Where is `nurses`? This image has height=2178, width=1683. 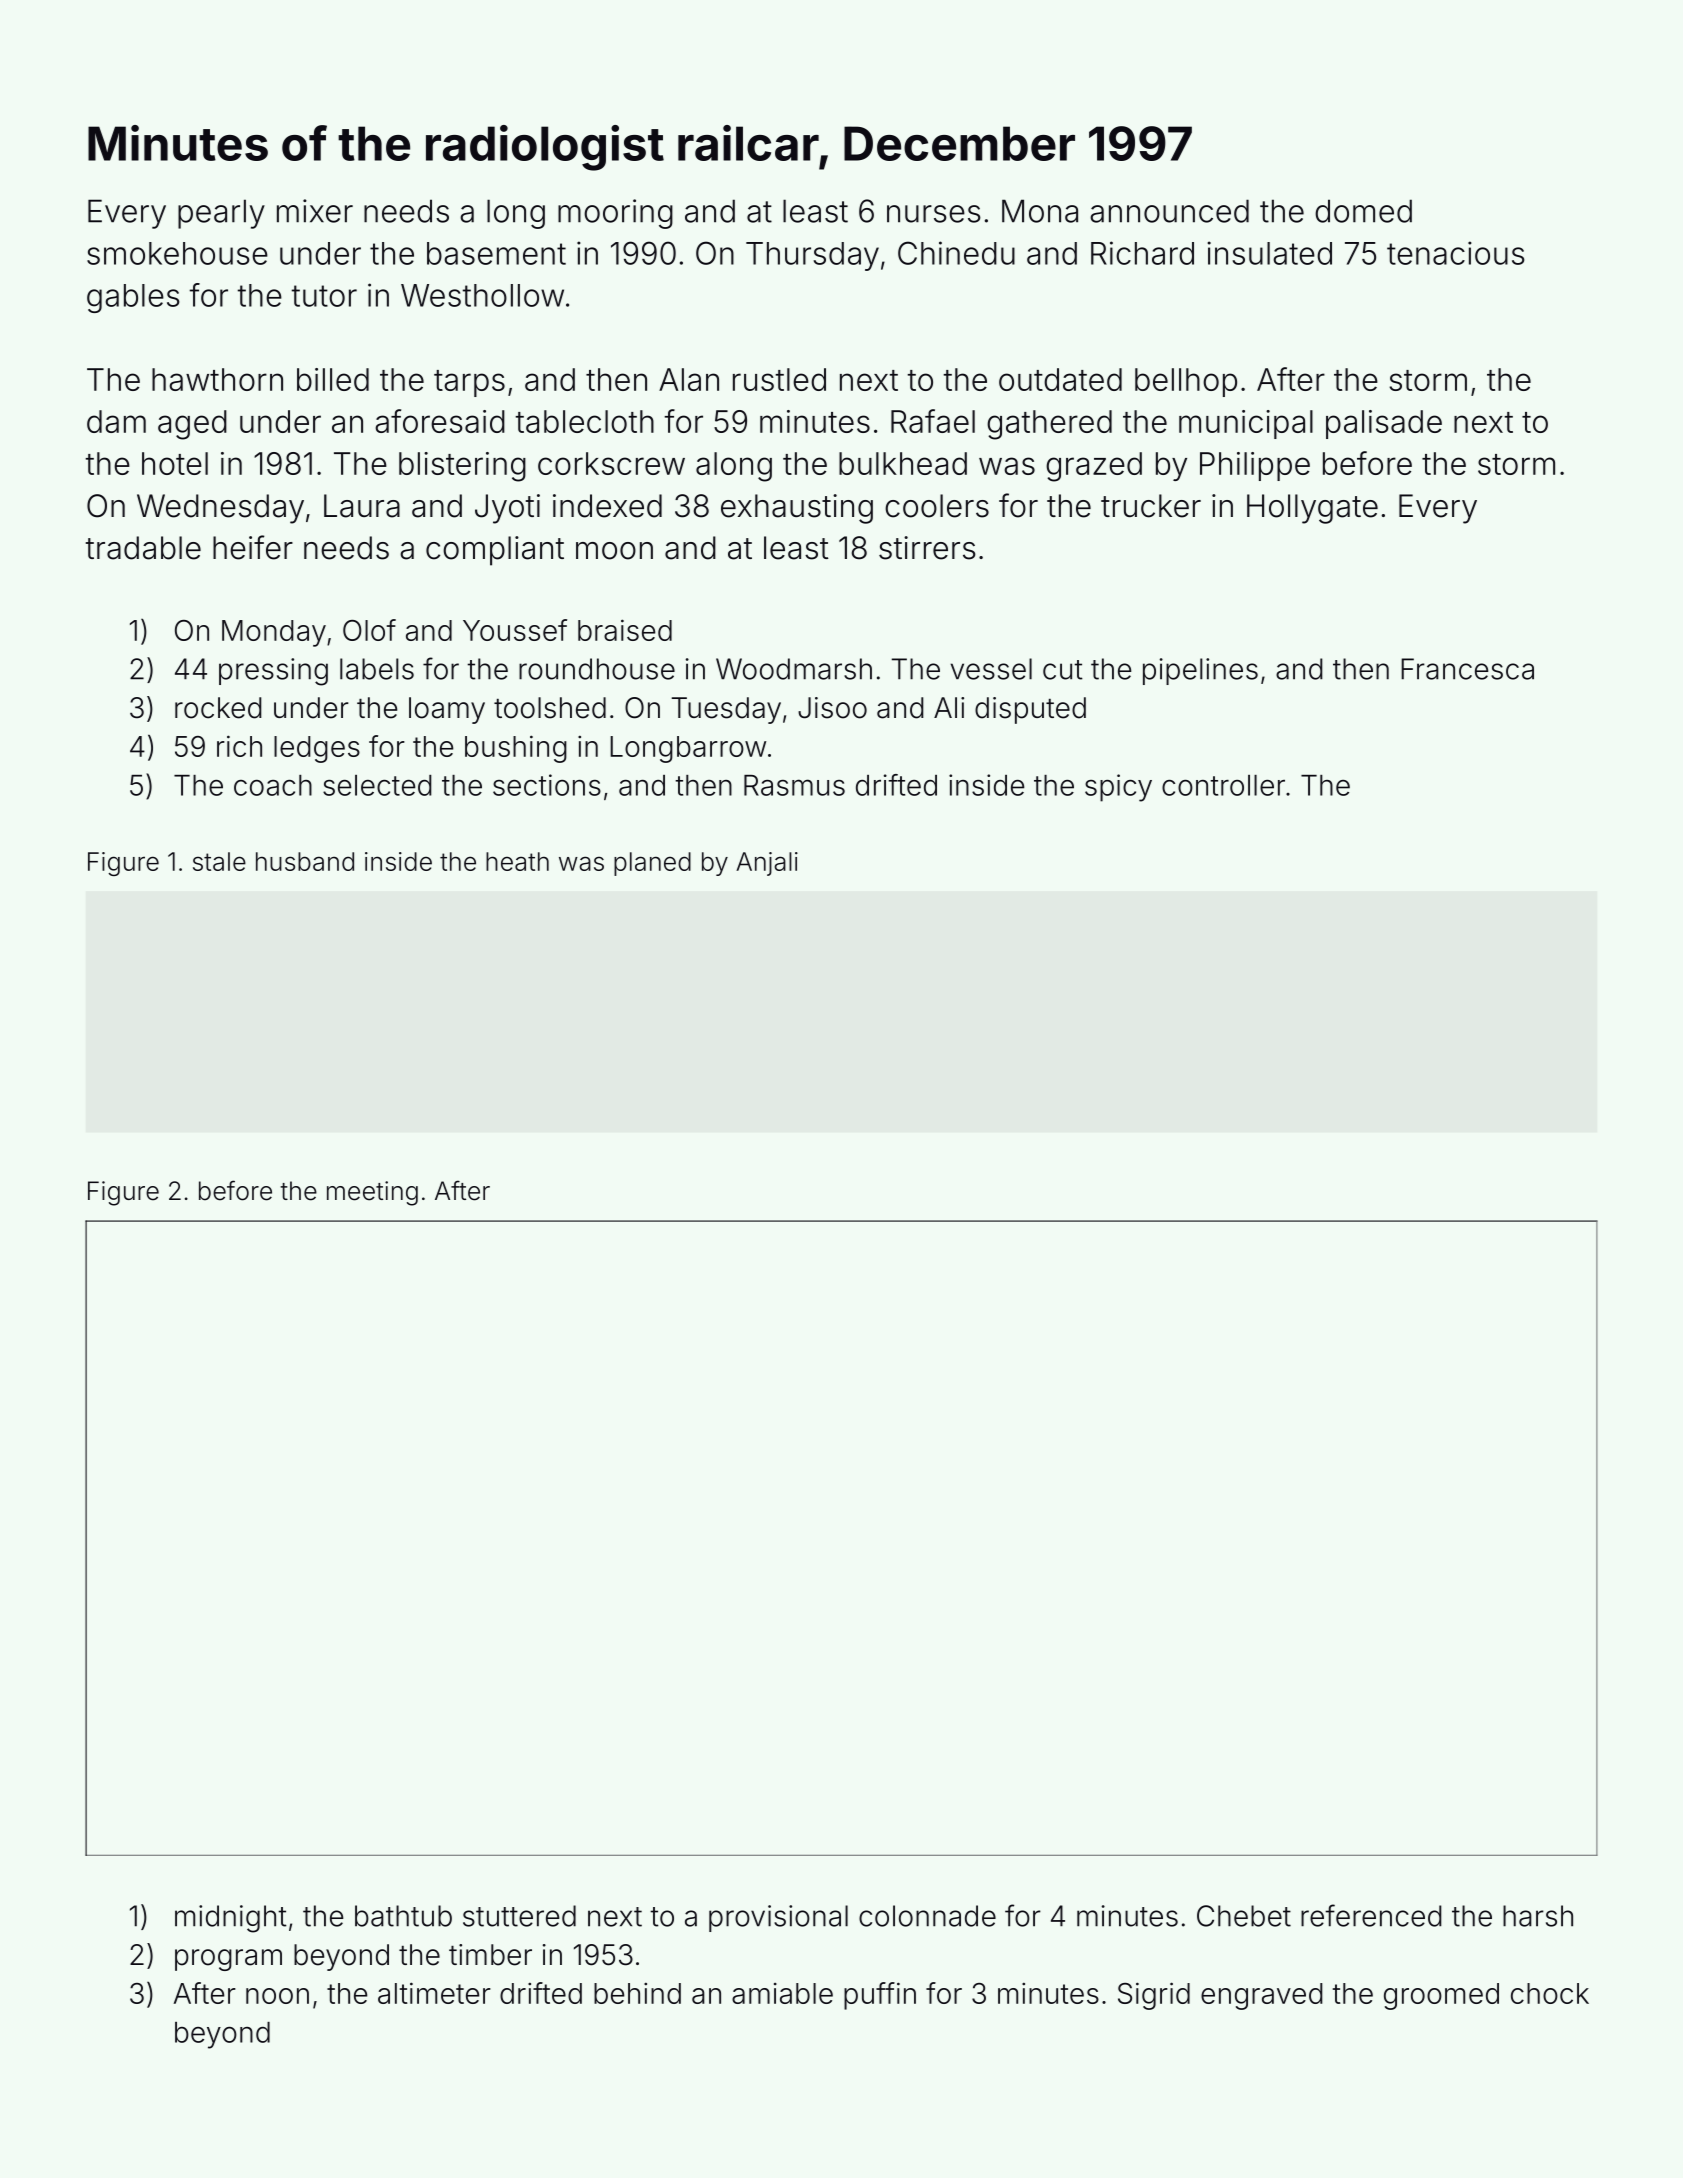
nurses is located at coordinates (934, 214).
